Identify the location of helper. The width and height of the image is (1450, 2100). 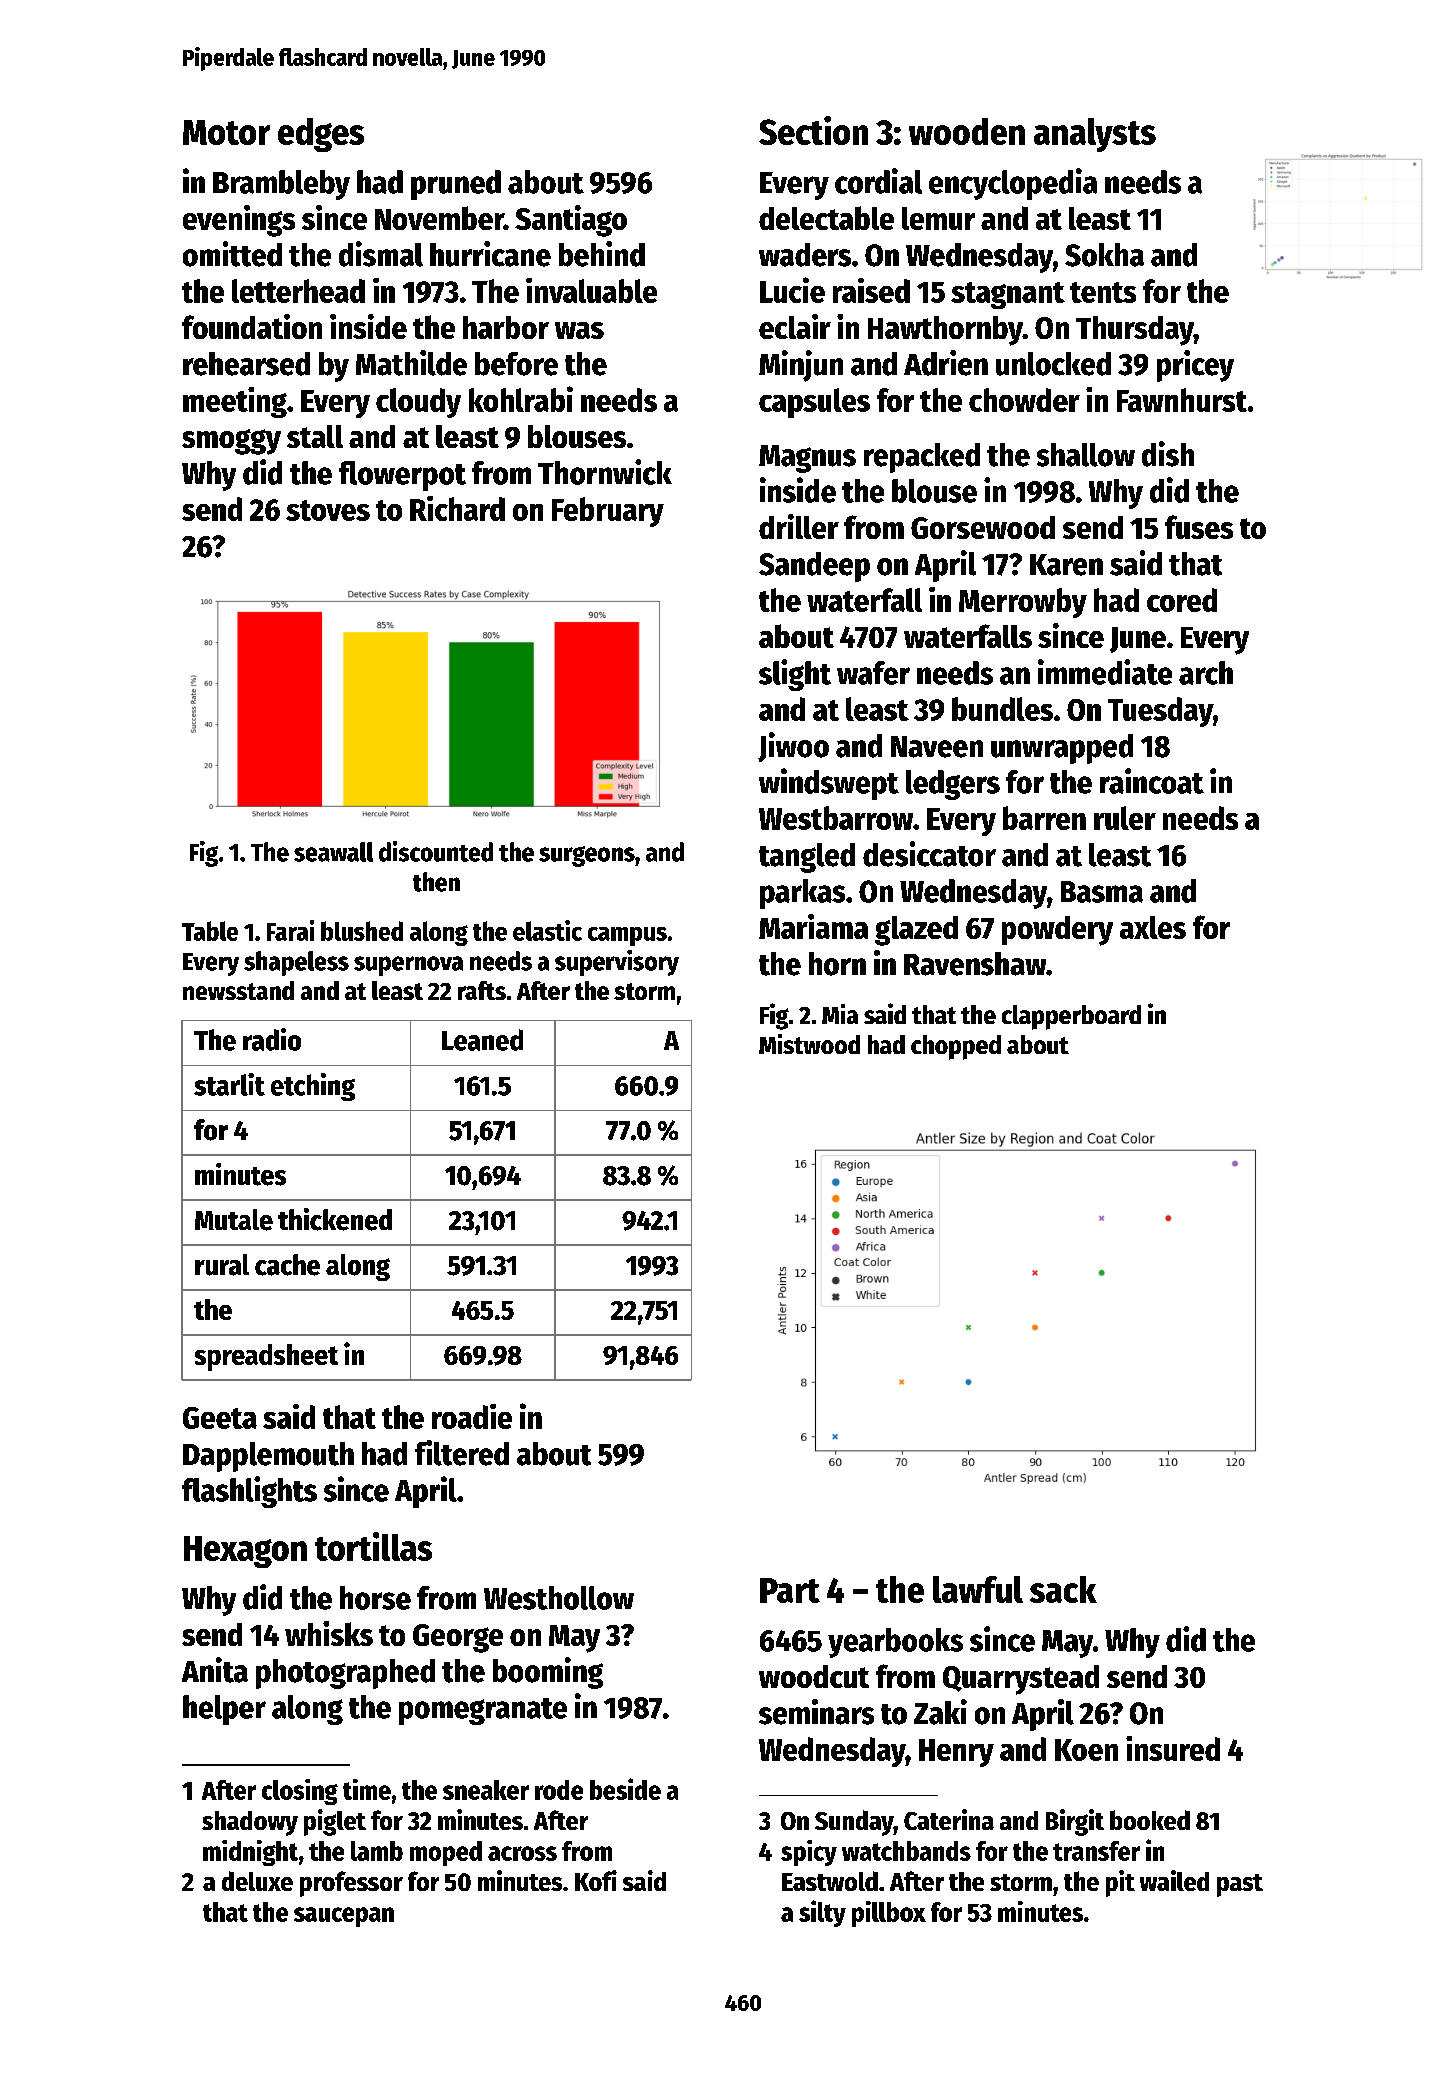
(224, 1710).
